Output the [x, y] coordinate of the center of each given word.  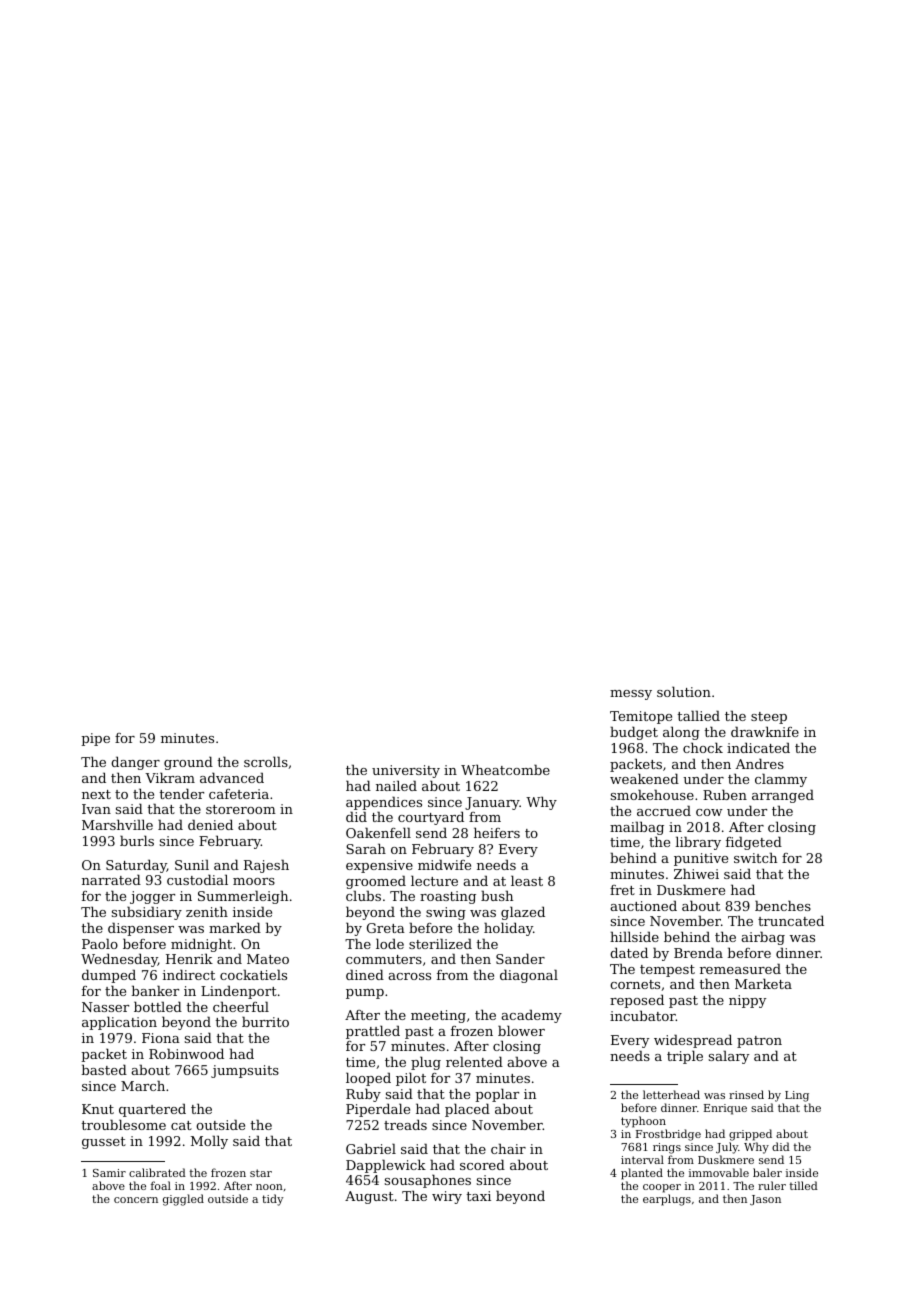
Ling [797, 1096]
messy [631, 695]
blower [521, 1030]
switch [755, 857]
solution [684, 691]
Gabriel [371, 1148]
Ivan [96, 809]
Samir [109, 1173]
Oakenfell [378, 832]
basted [104, 1069]
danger [135, 763]
